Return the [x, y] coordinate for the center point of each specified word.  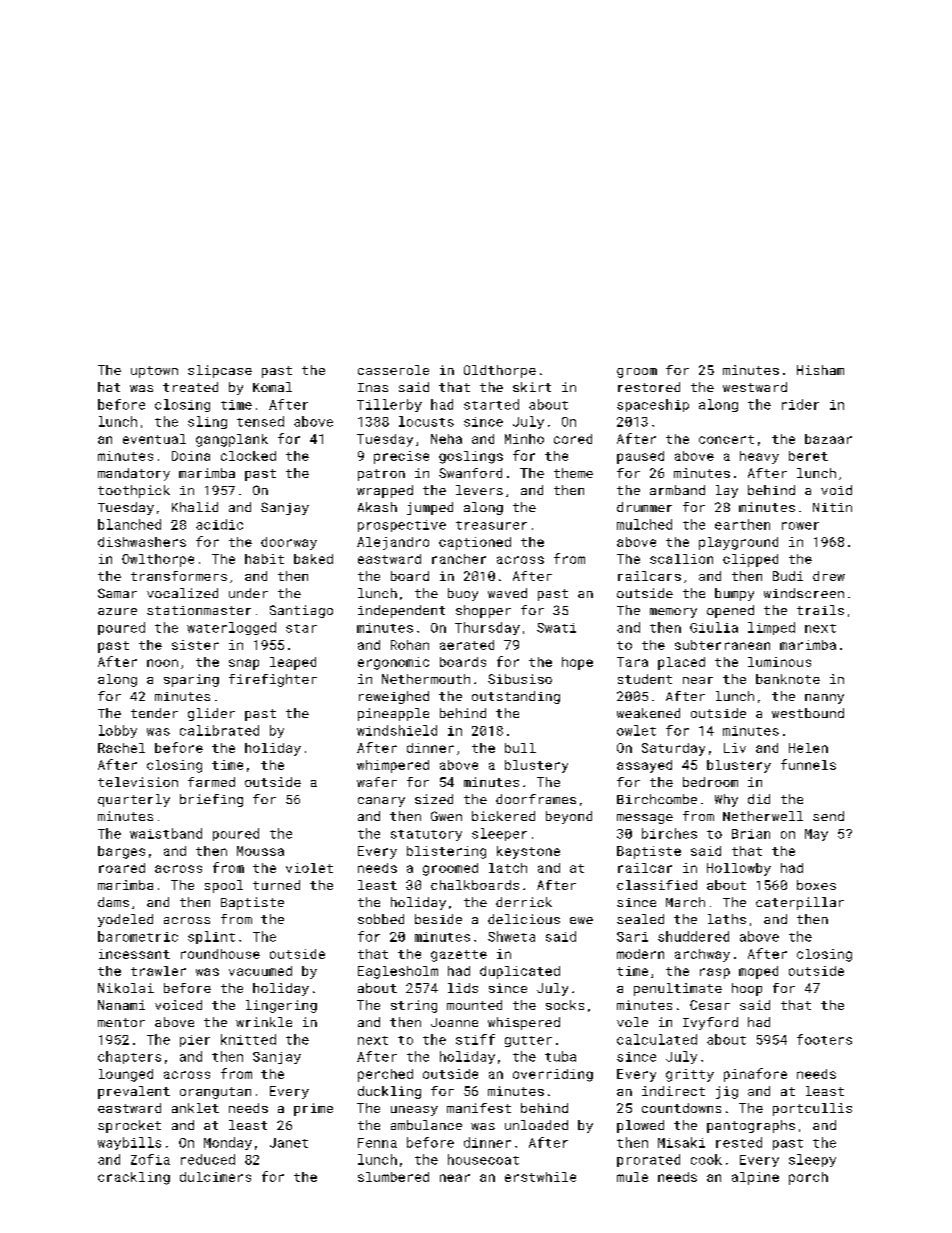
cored [573, 439]
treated [190, 387]
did [759, 799]
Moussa [260, 851]
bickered [503, 816]
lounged [126, 1075]
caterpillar [800, 903]
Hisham [820, 370]
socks [565, 1005]
